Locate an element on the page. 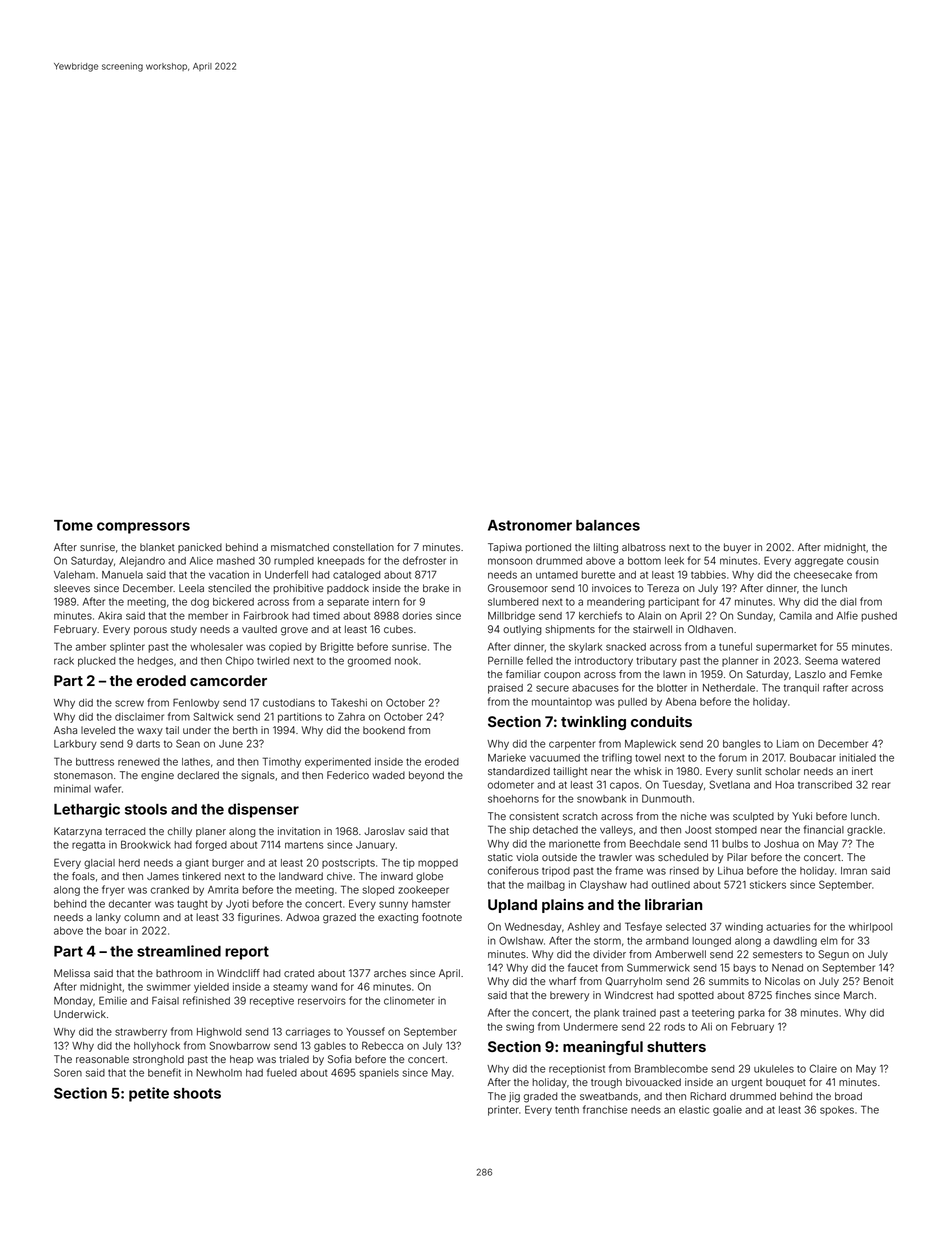 This document has height=1233, width=952. bangles is located at coordinates (742, 745).
